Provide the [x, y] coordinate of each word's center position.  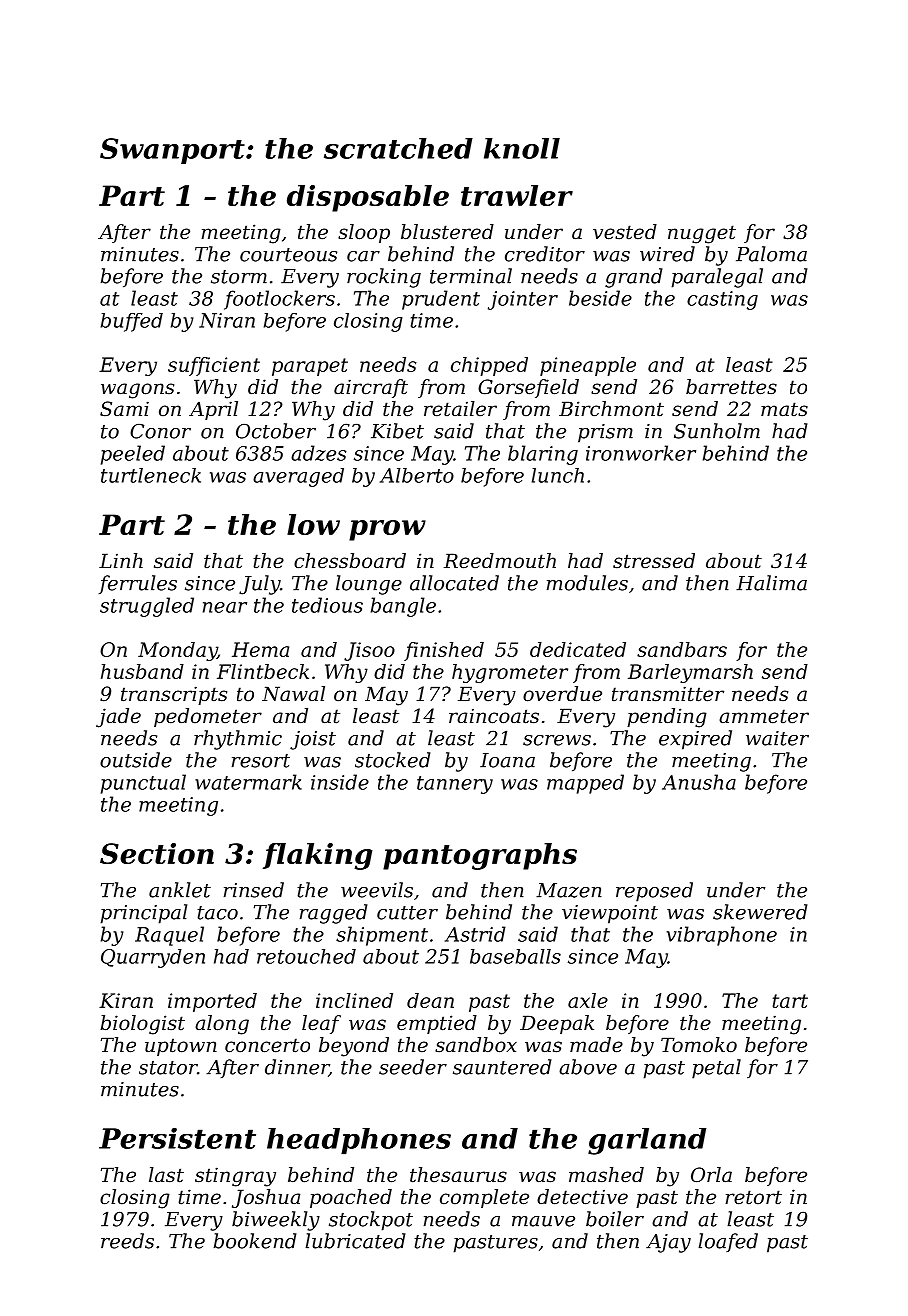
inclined [354, 1000]
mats [784, 409]
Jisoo [369, 651]
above [588, 1067]
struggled [147, 607]
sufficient [214, 366]
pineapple [588, 366]
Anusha [699, 782]
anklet [180, 890]
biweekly [276, 1221]
